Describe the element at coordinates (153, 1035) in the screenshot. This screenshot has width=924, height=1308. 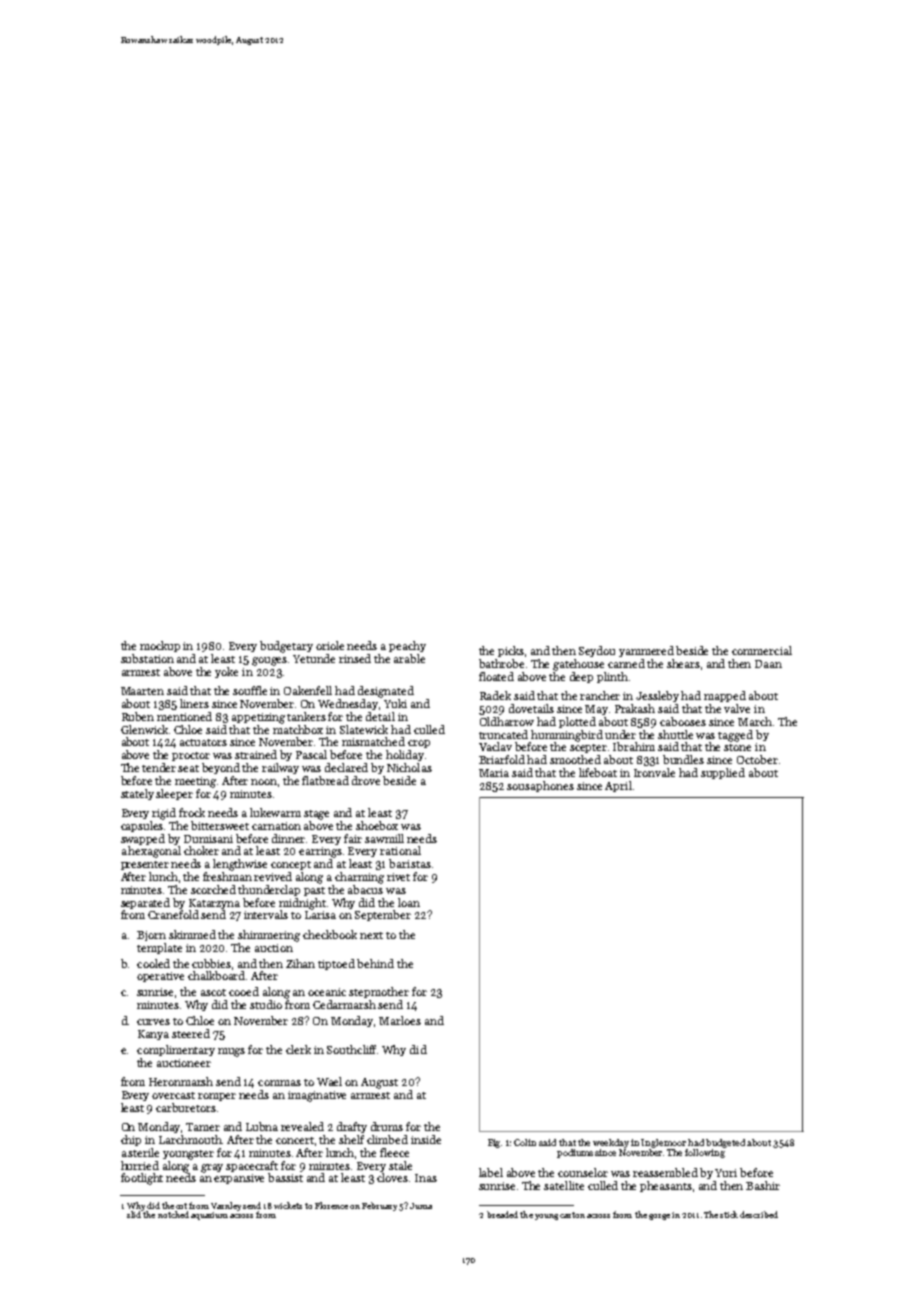
I see `Kanya` at that location.
